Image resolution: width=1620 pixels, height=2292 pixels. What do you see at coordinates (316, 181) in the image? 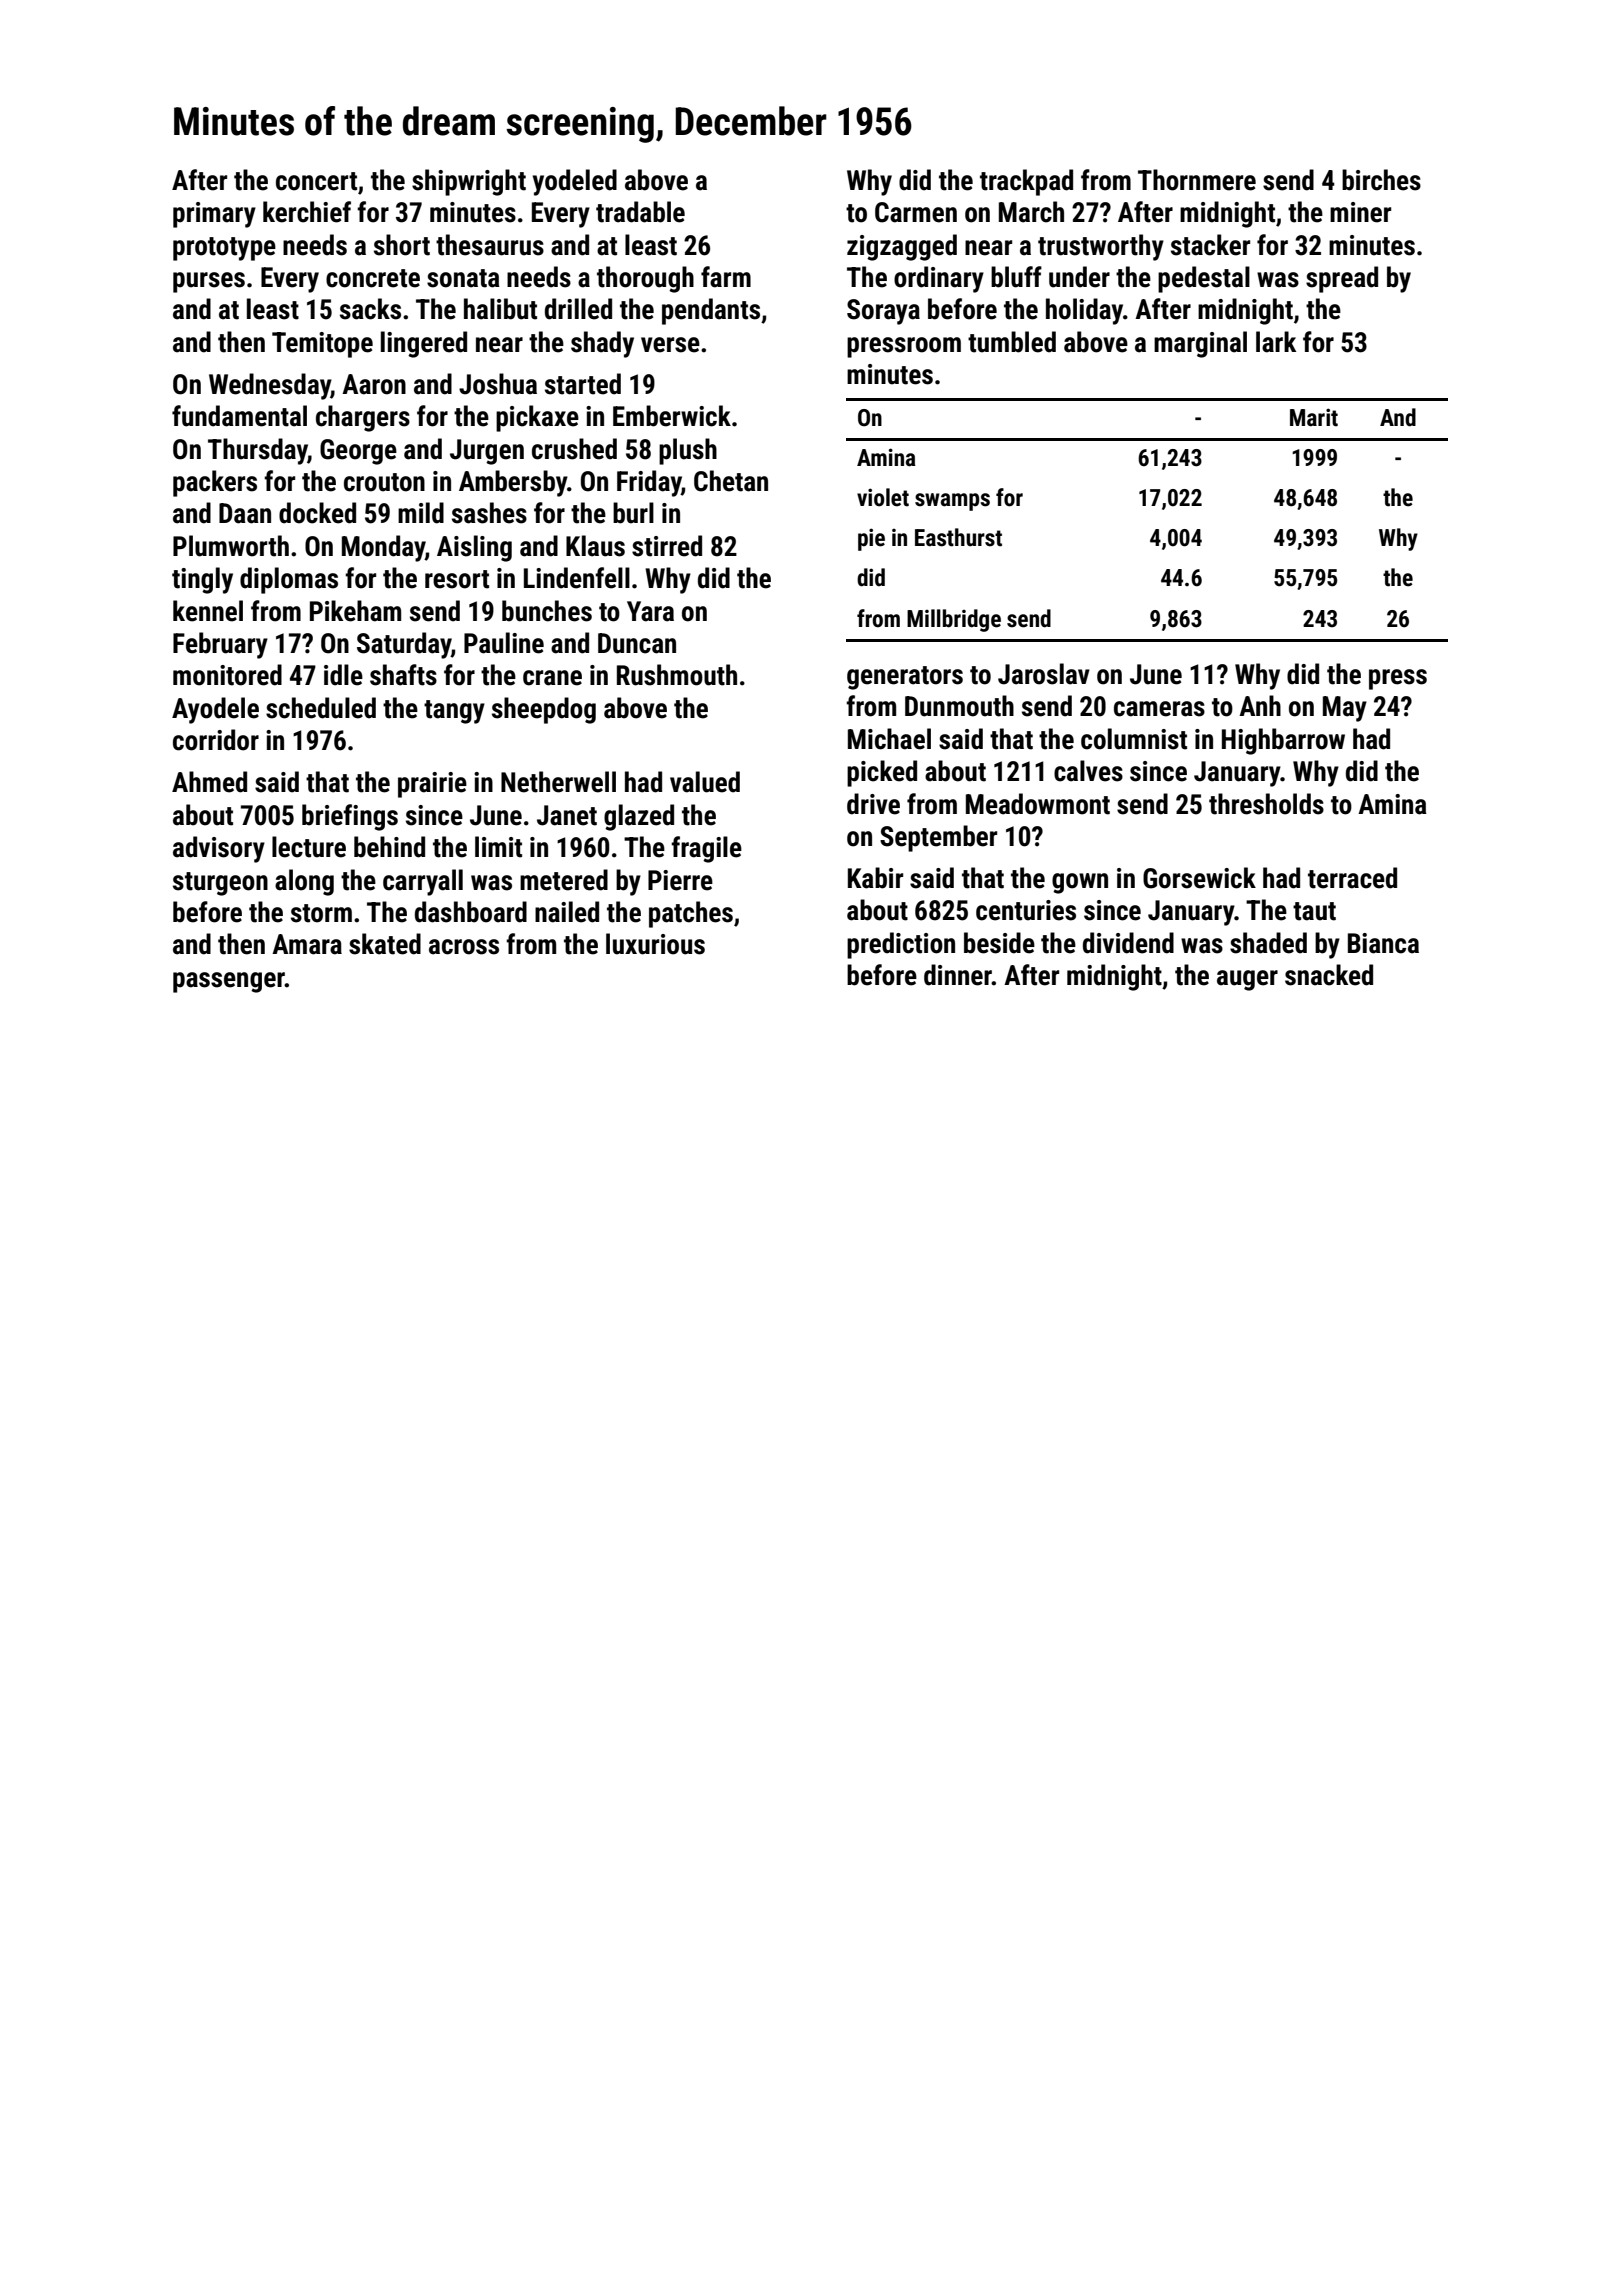
I see `concert` at bounding box center [316, 181].
